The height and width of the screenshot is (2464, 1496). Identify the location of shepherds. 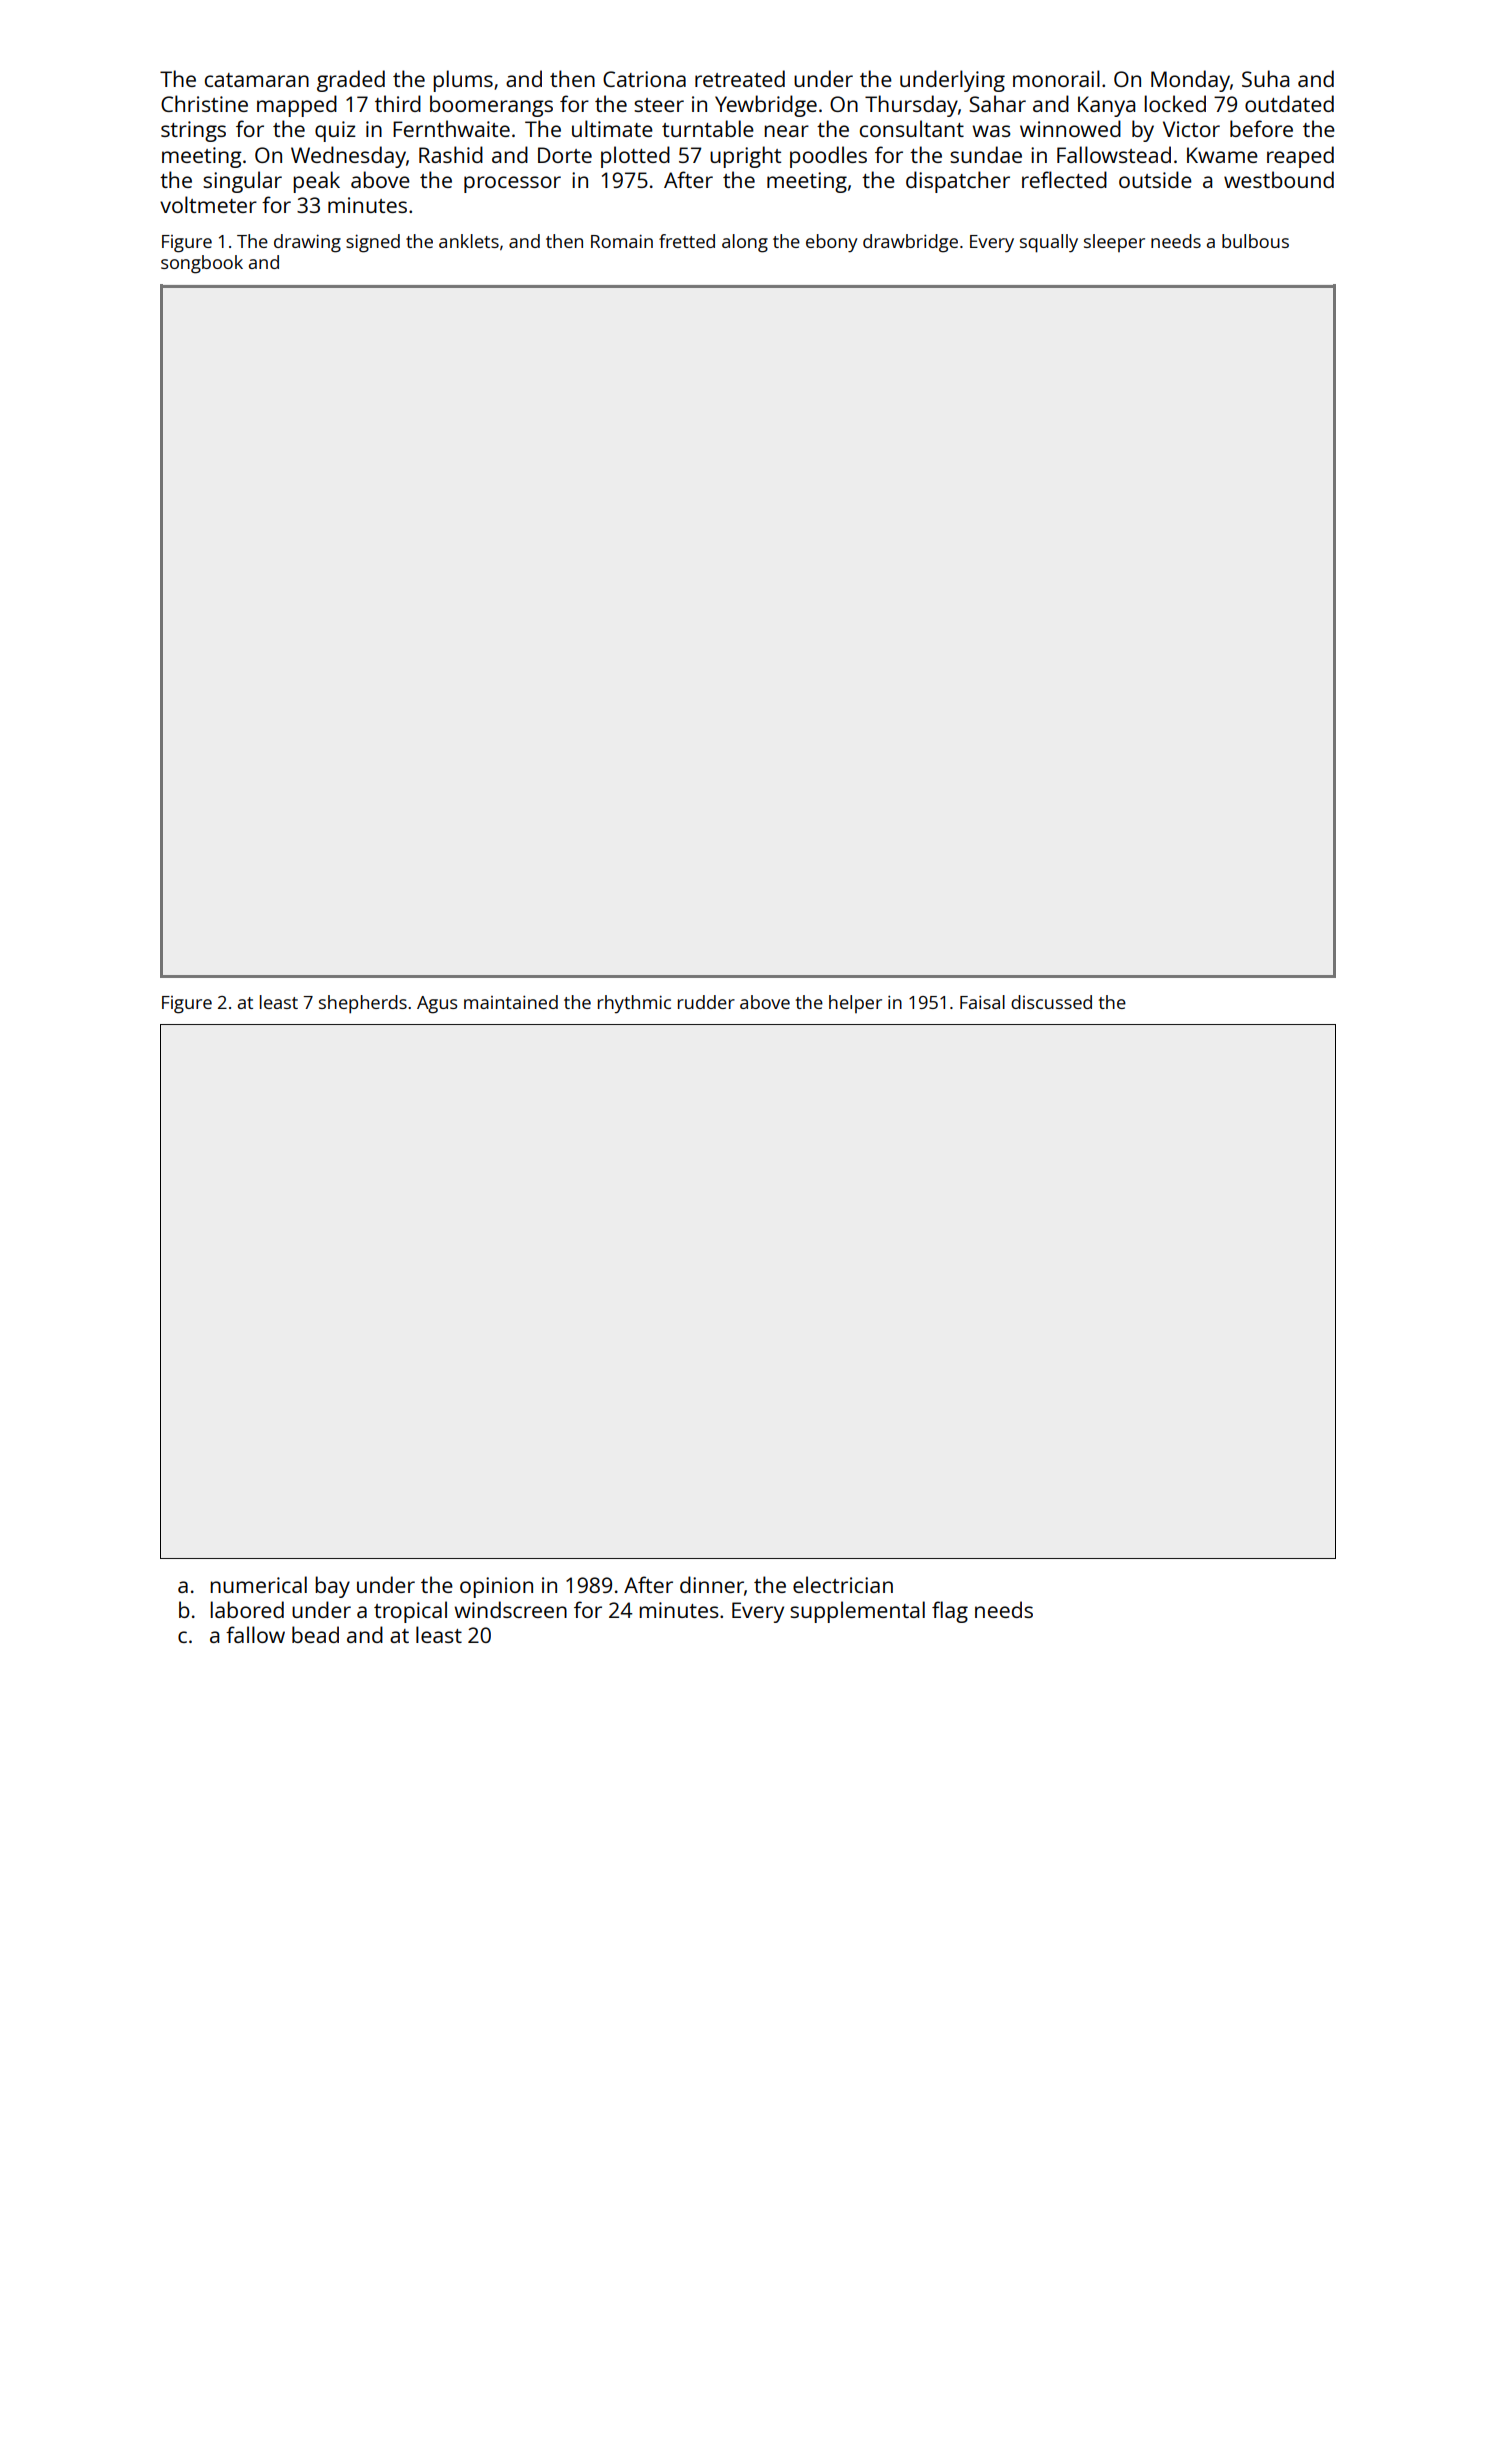
(363, 1004).
